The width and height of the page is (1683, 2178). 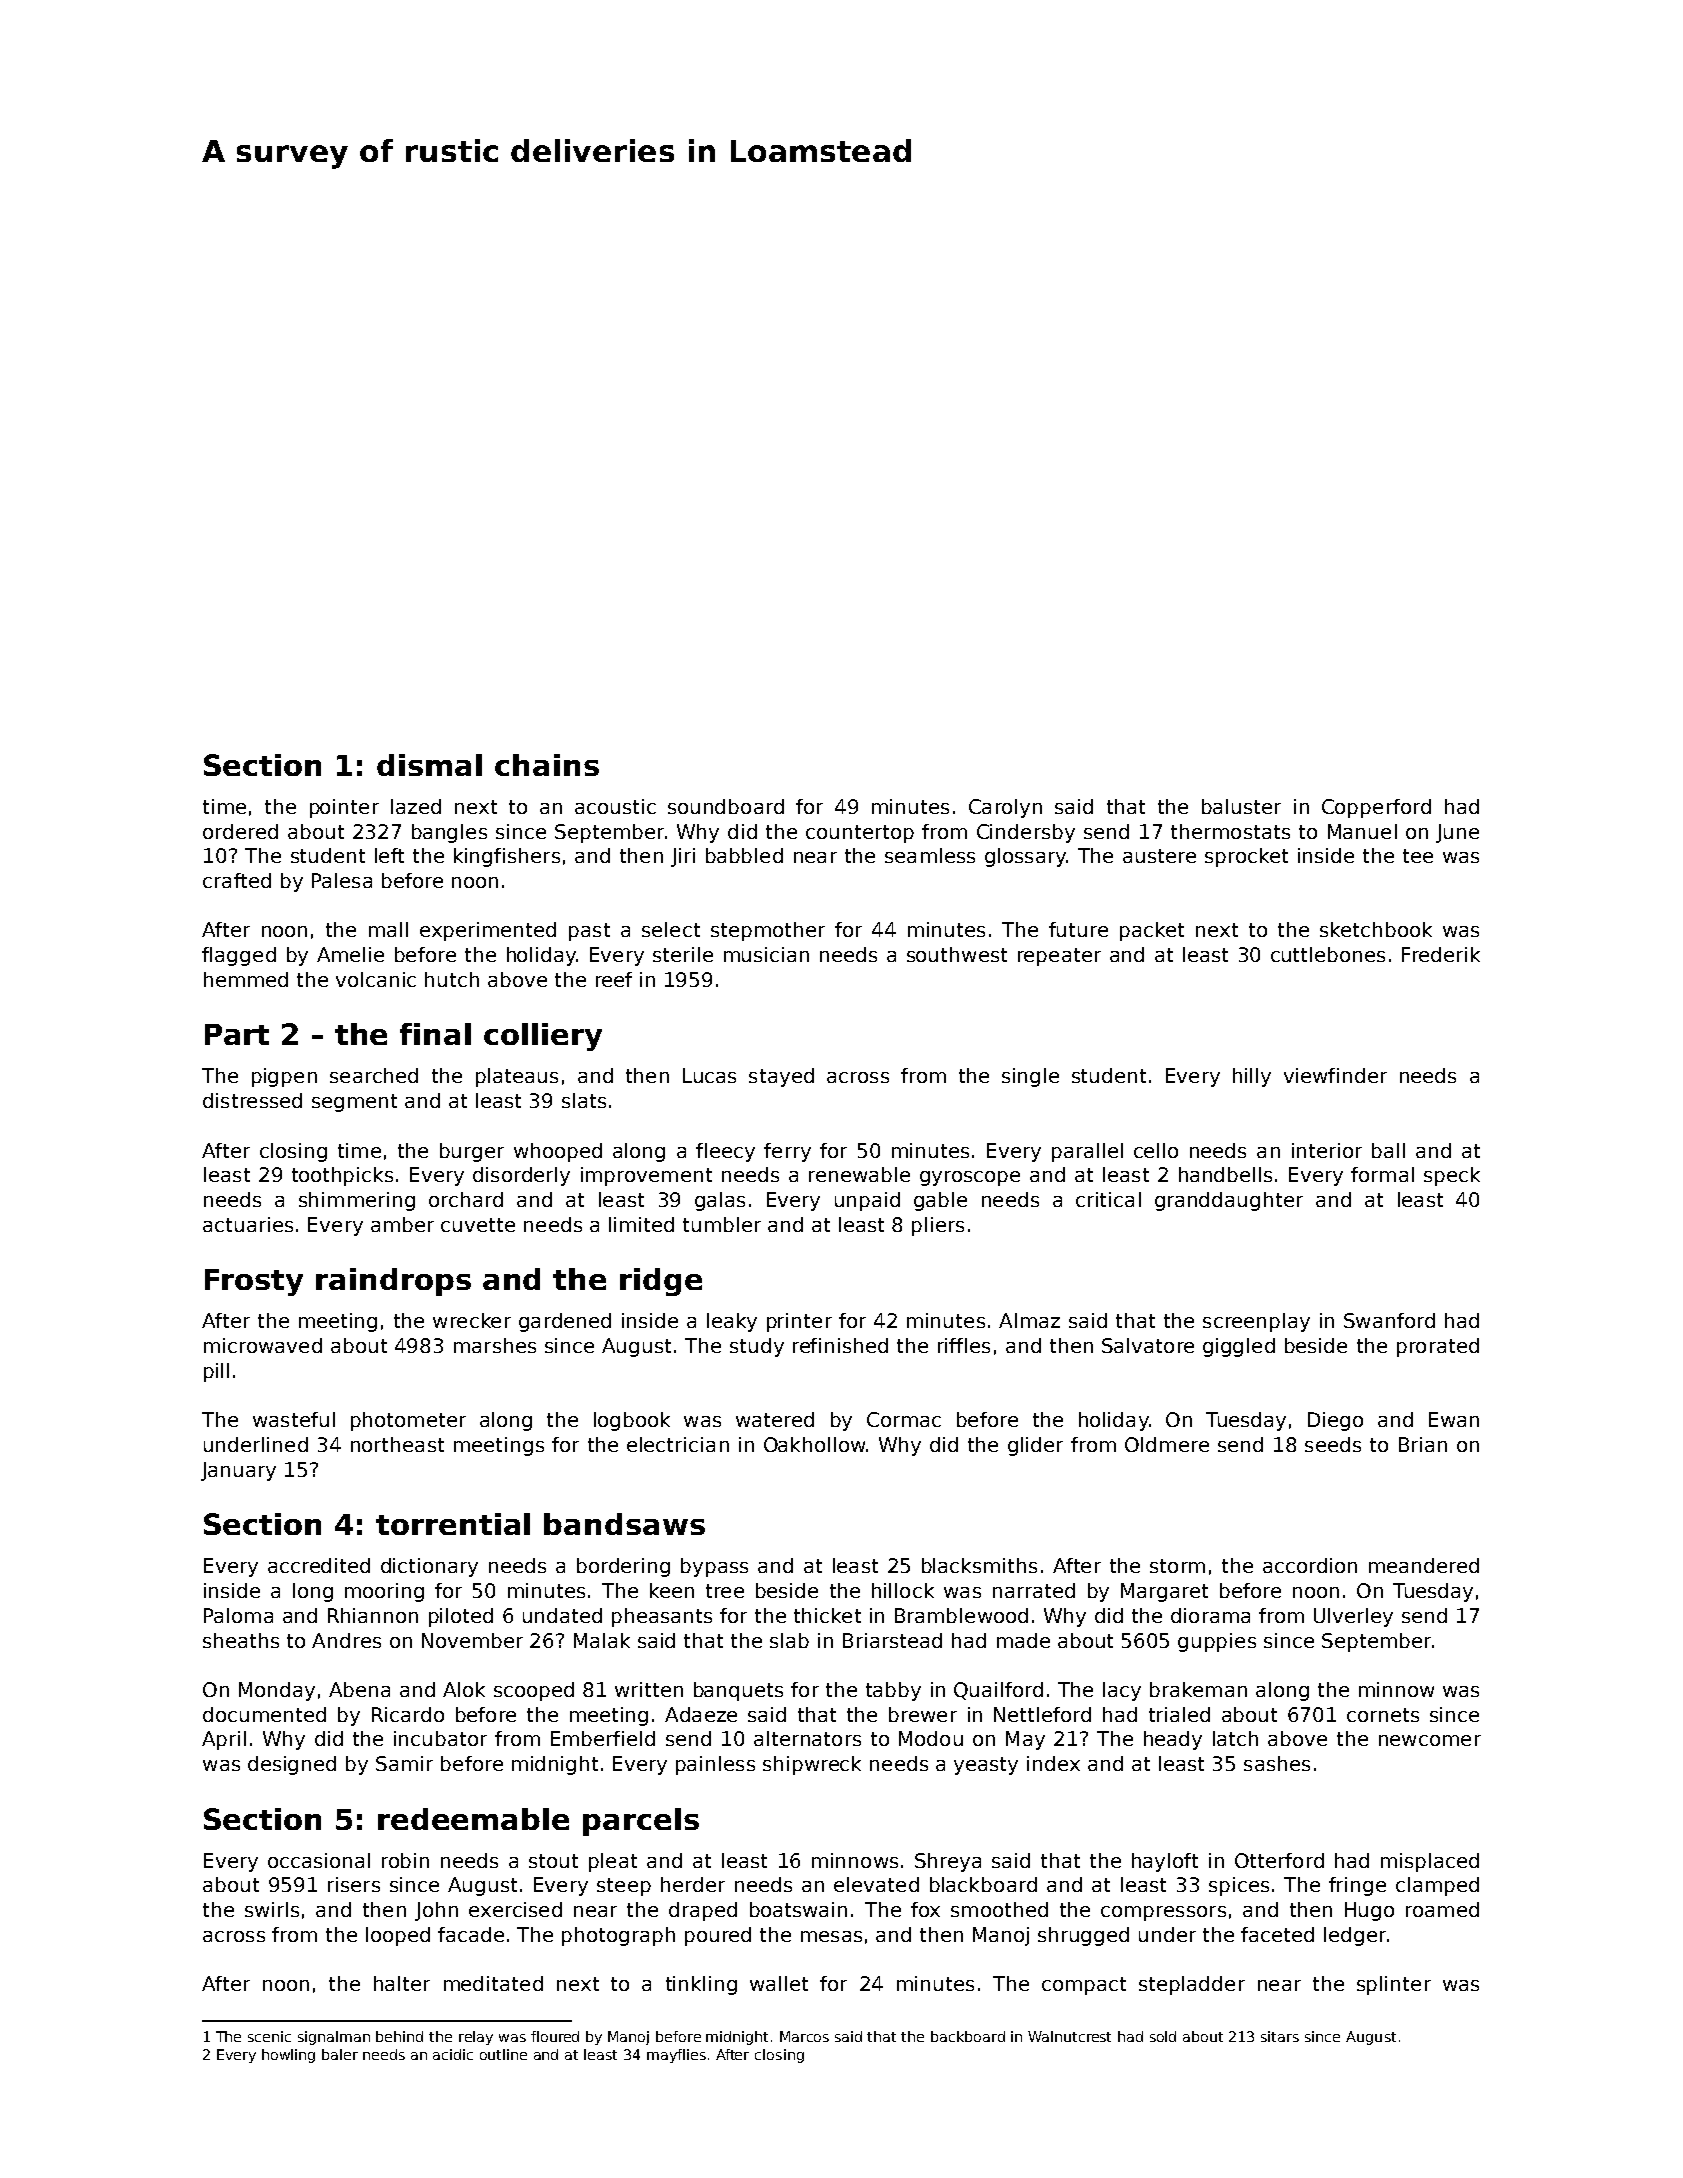 I want to click on gyroscope, so click(x=970, y=1178).
